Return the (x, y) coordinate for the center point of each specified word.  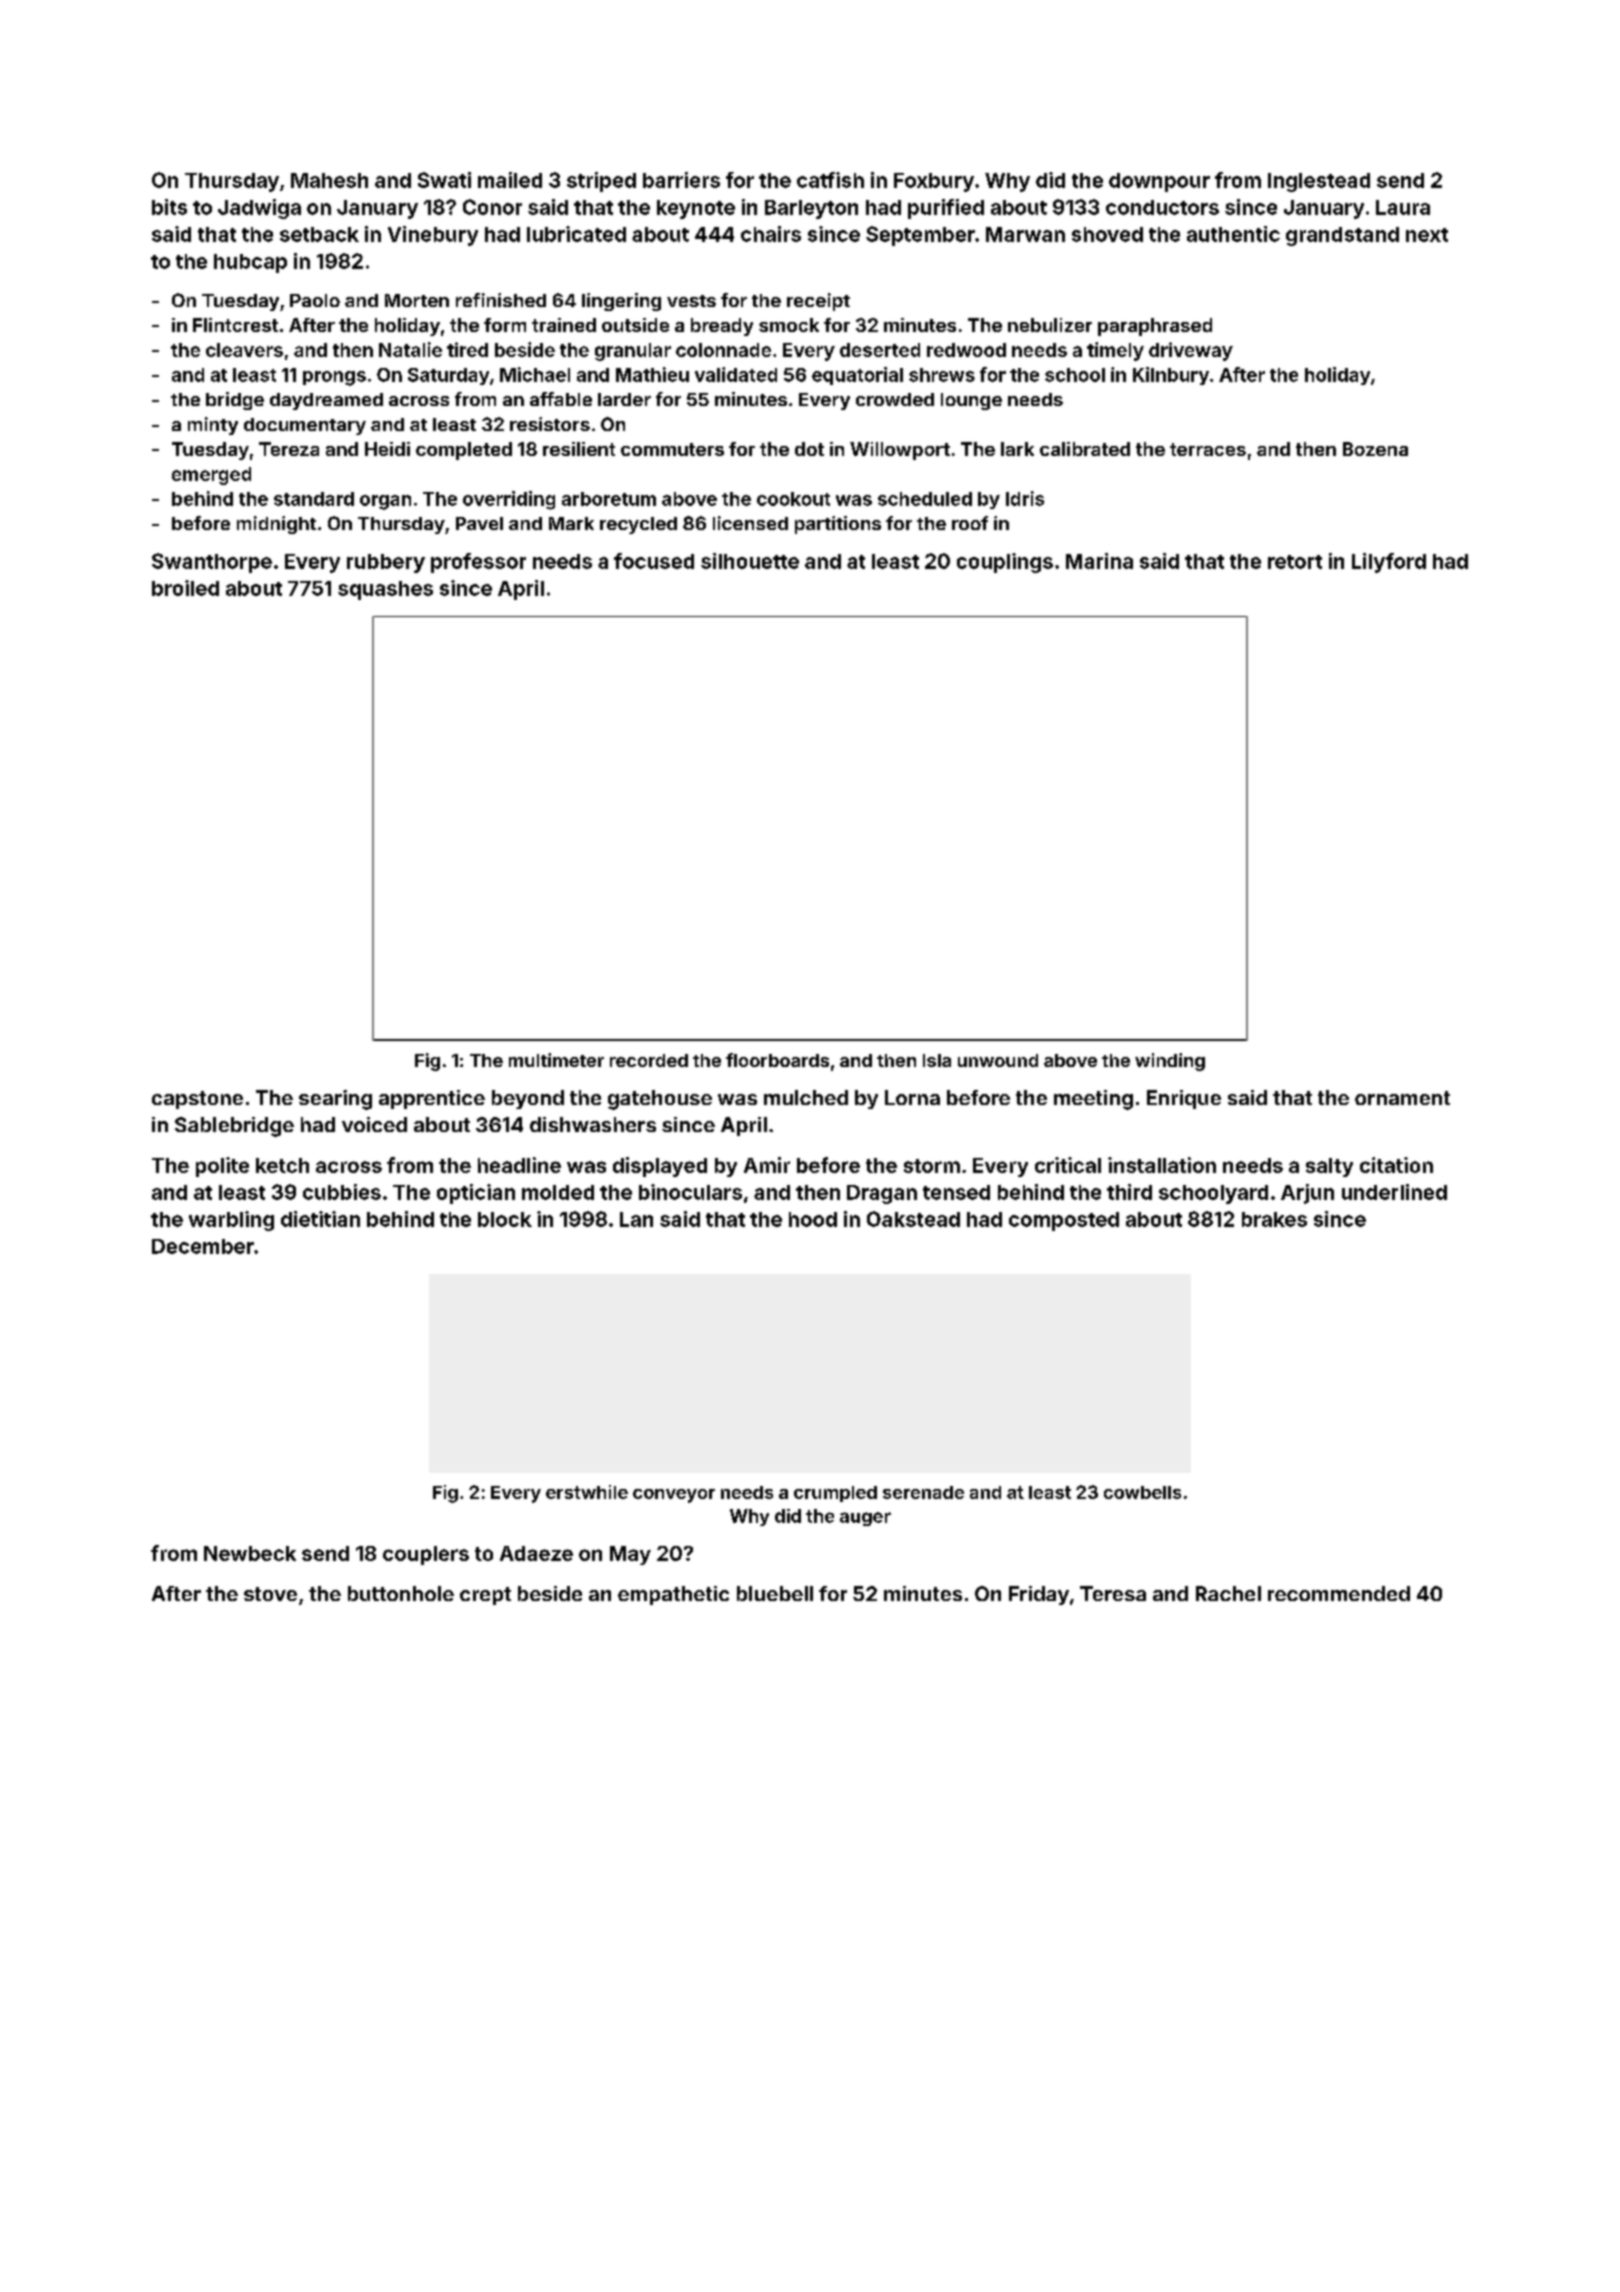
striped (601, 182)
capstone (197, 1100)
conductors (1162, 207)
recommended (1339, 1593)
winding (1170, 1062)
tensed (956, 1192)
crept (485, 1596)
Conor (492, 207)
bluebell (775, 1593)
